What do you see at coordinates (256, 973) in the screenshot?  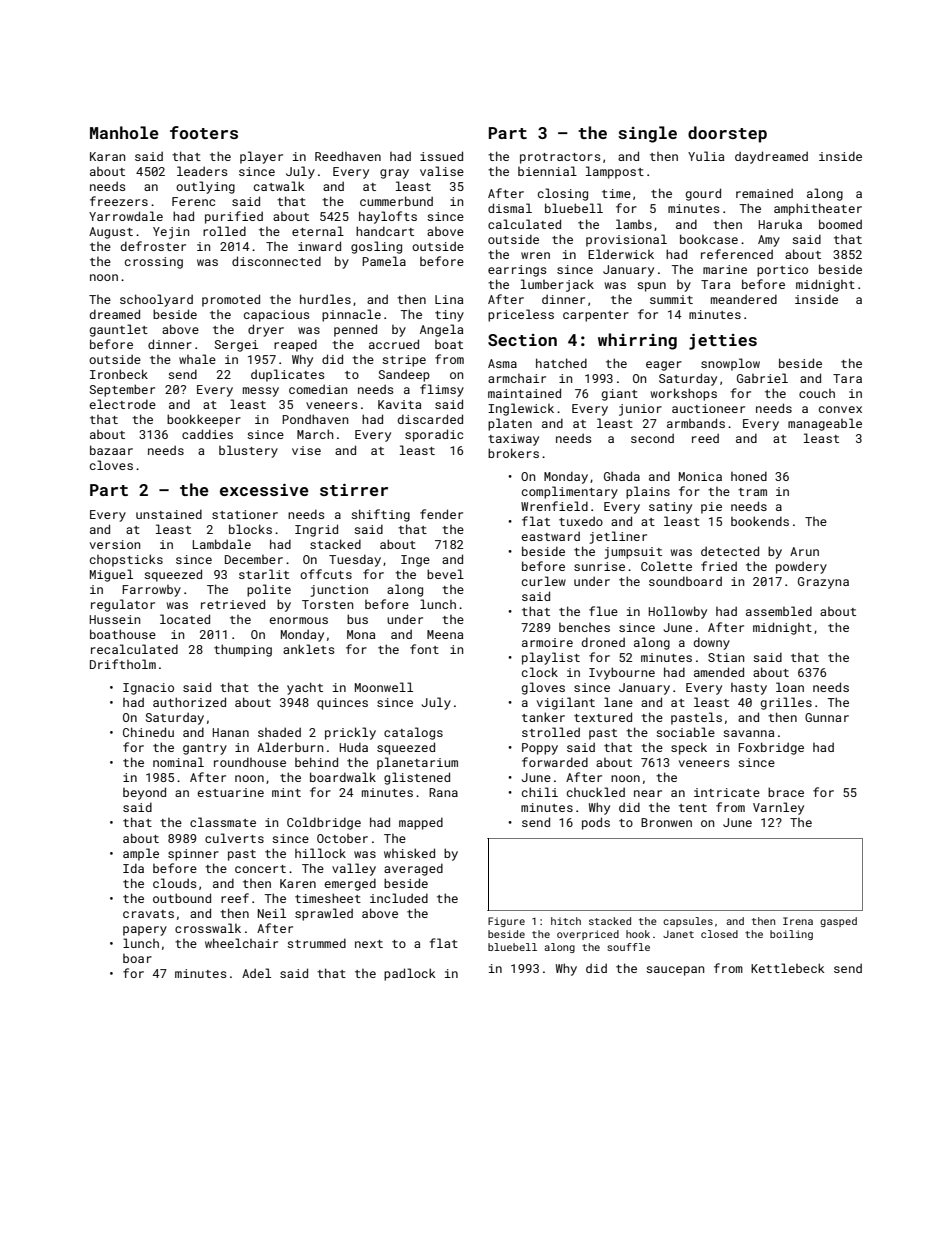 I see `Adel` at bounding box center [256, 973].
